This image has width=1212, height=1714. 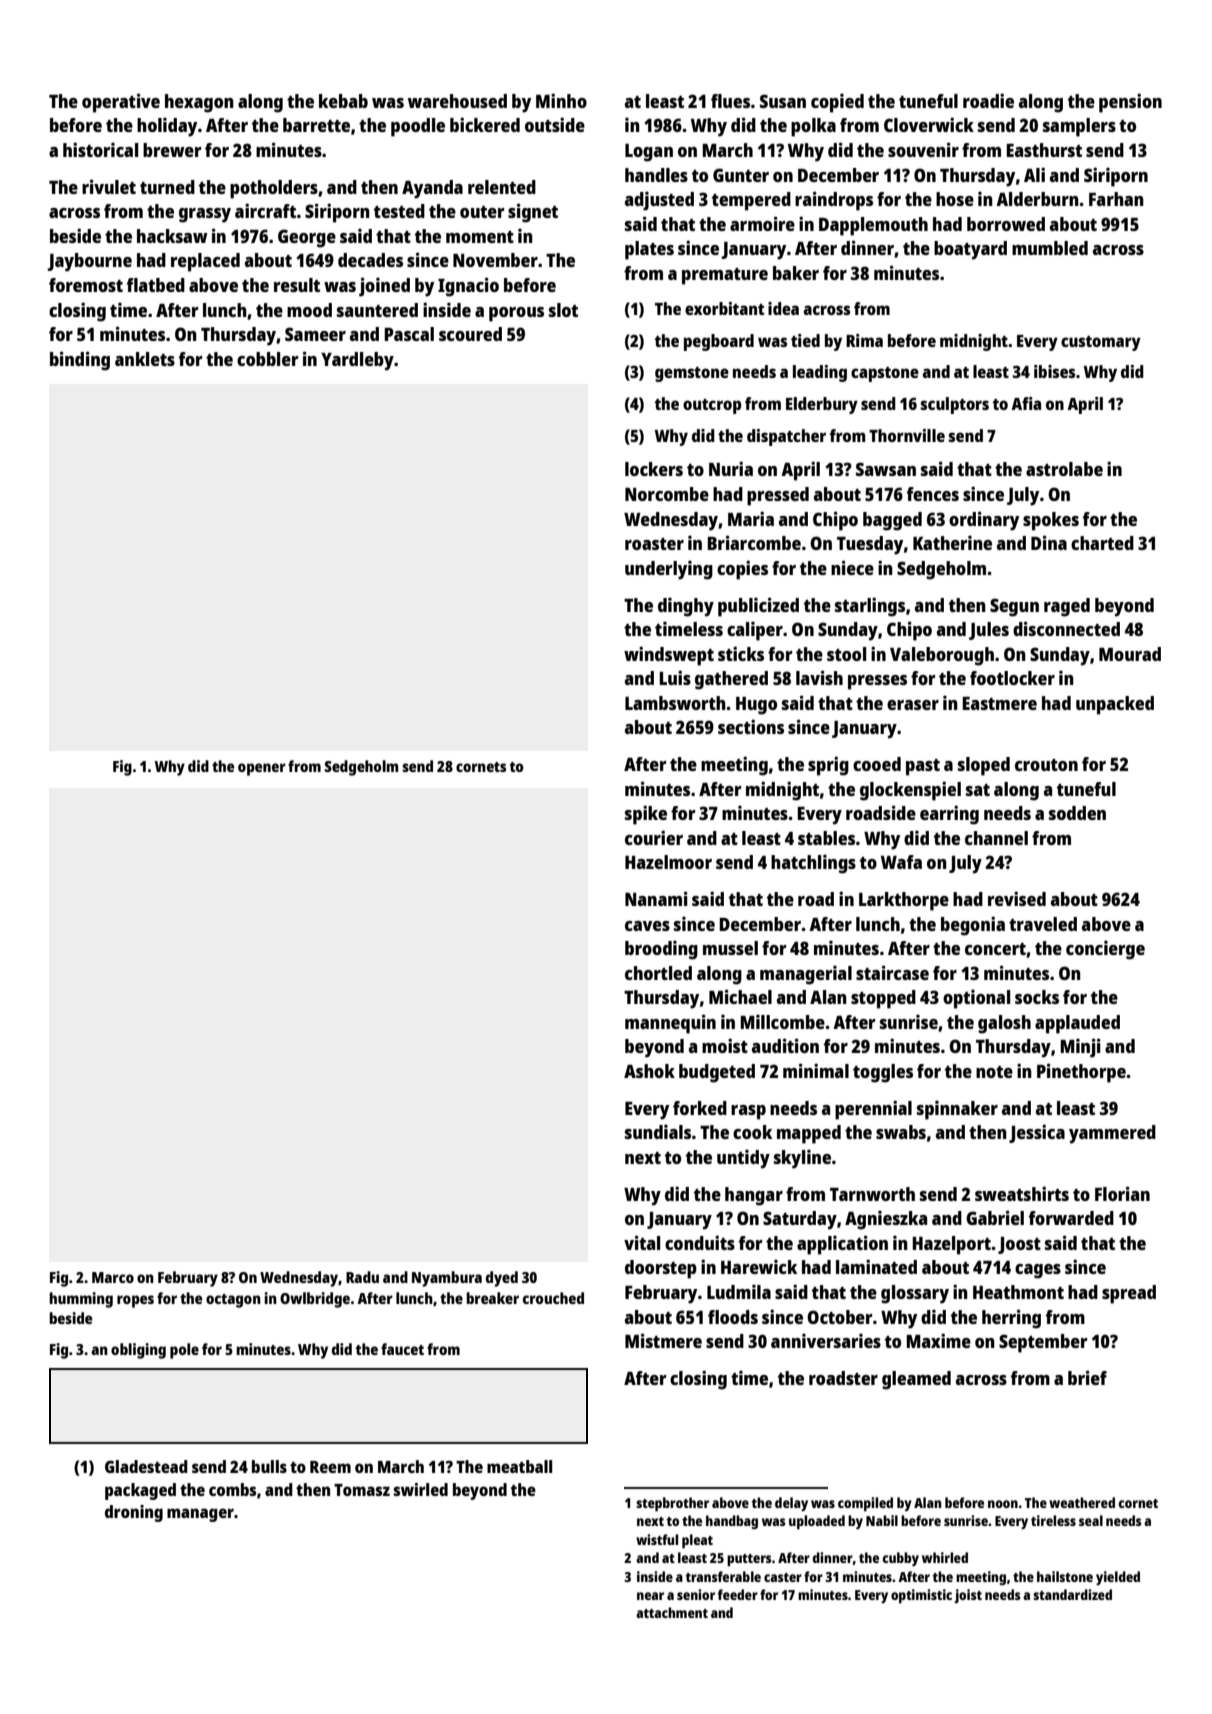 What do you see at coordinates (725, 1045) in the image?
I see `moist` at bounding box center [725, 1045].
